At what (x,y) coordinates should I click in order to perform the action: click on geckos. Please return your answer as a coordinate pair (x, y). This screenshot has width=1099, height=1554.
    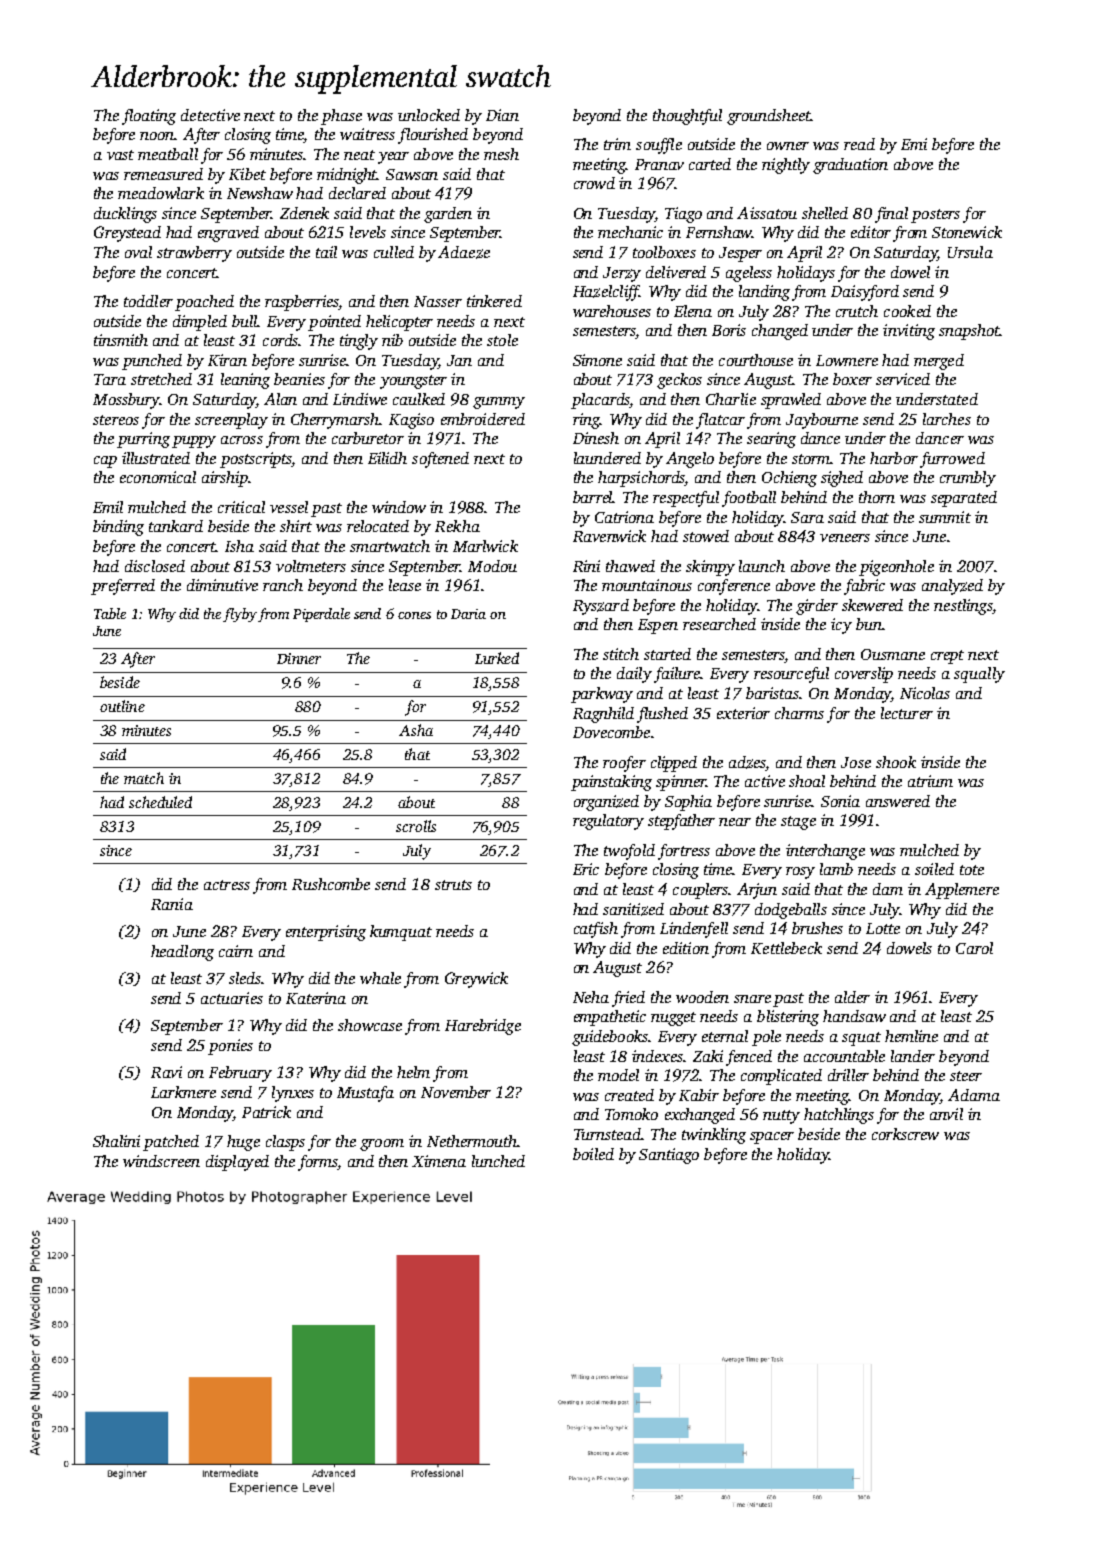
    Looking at the image, I should click on (679, 381).
